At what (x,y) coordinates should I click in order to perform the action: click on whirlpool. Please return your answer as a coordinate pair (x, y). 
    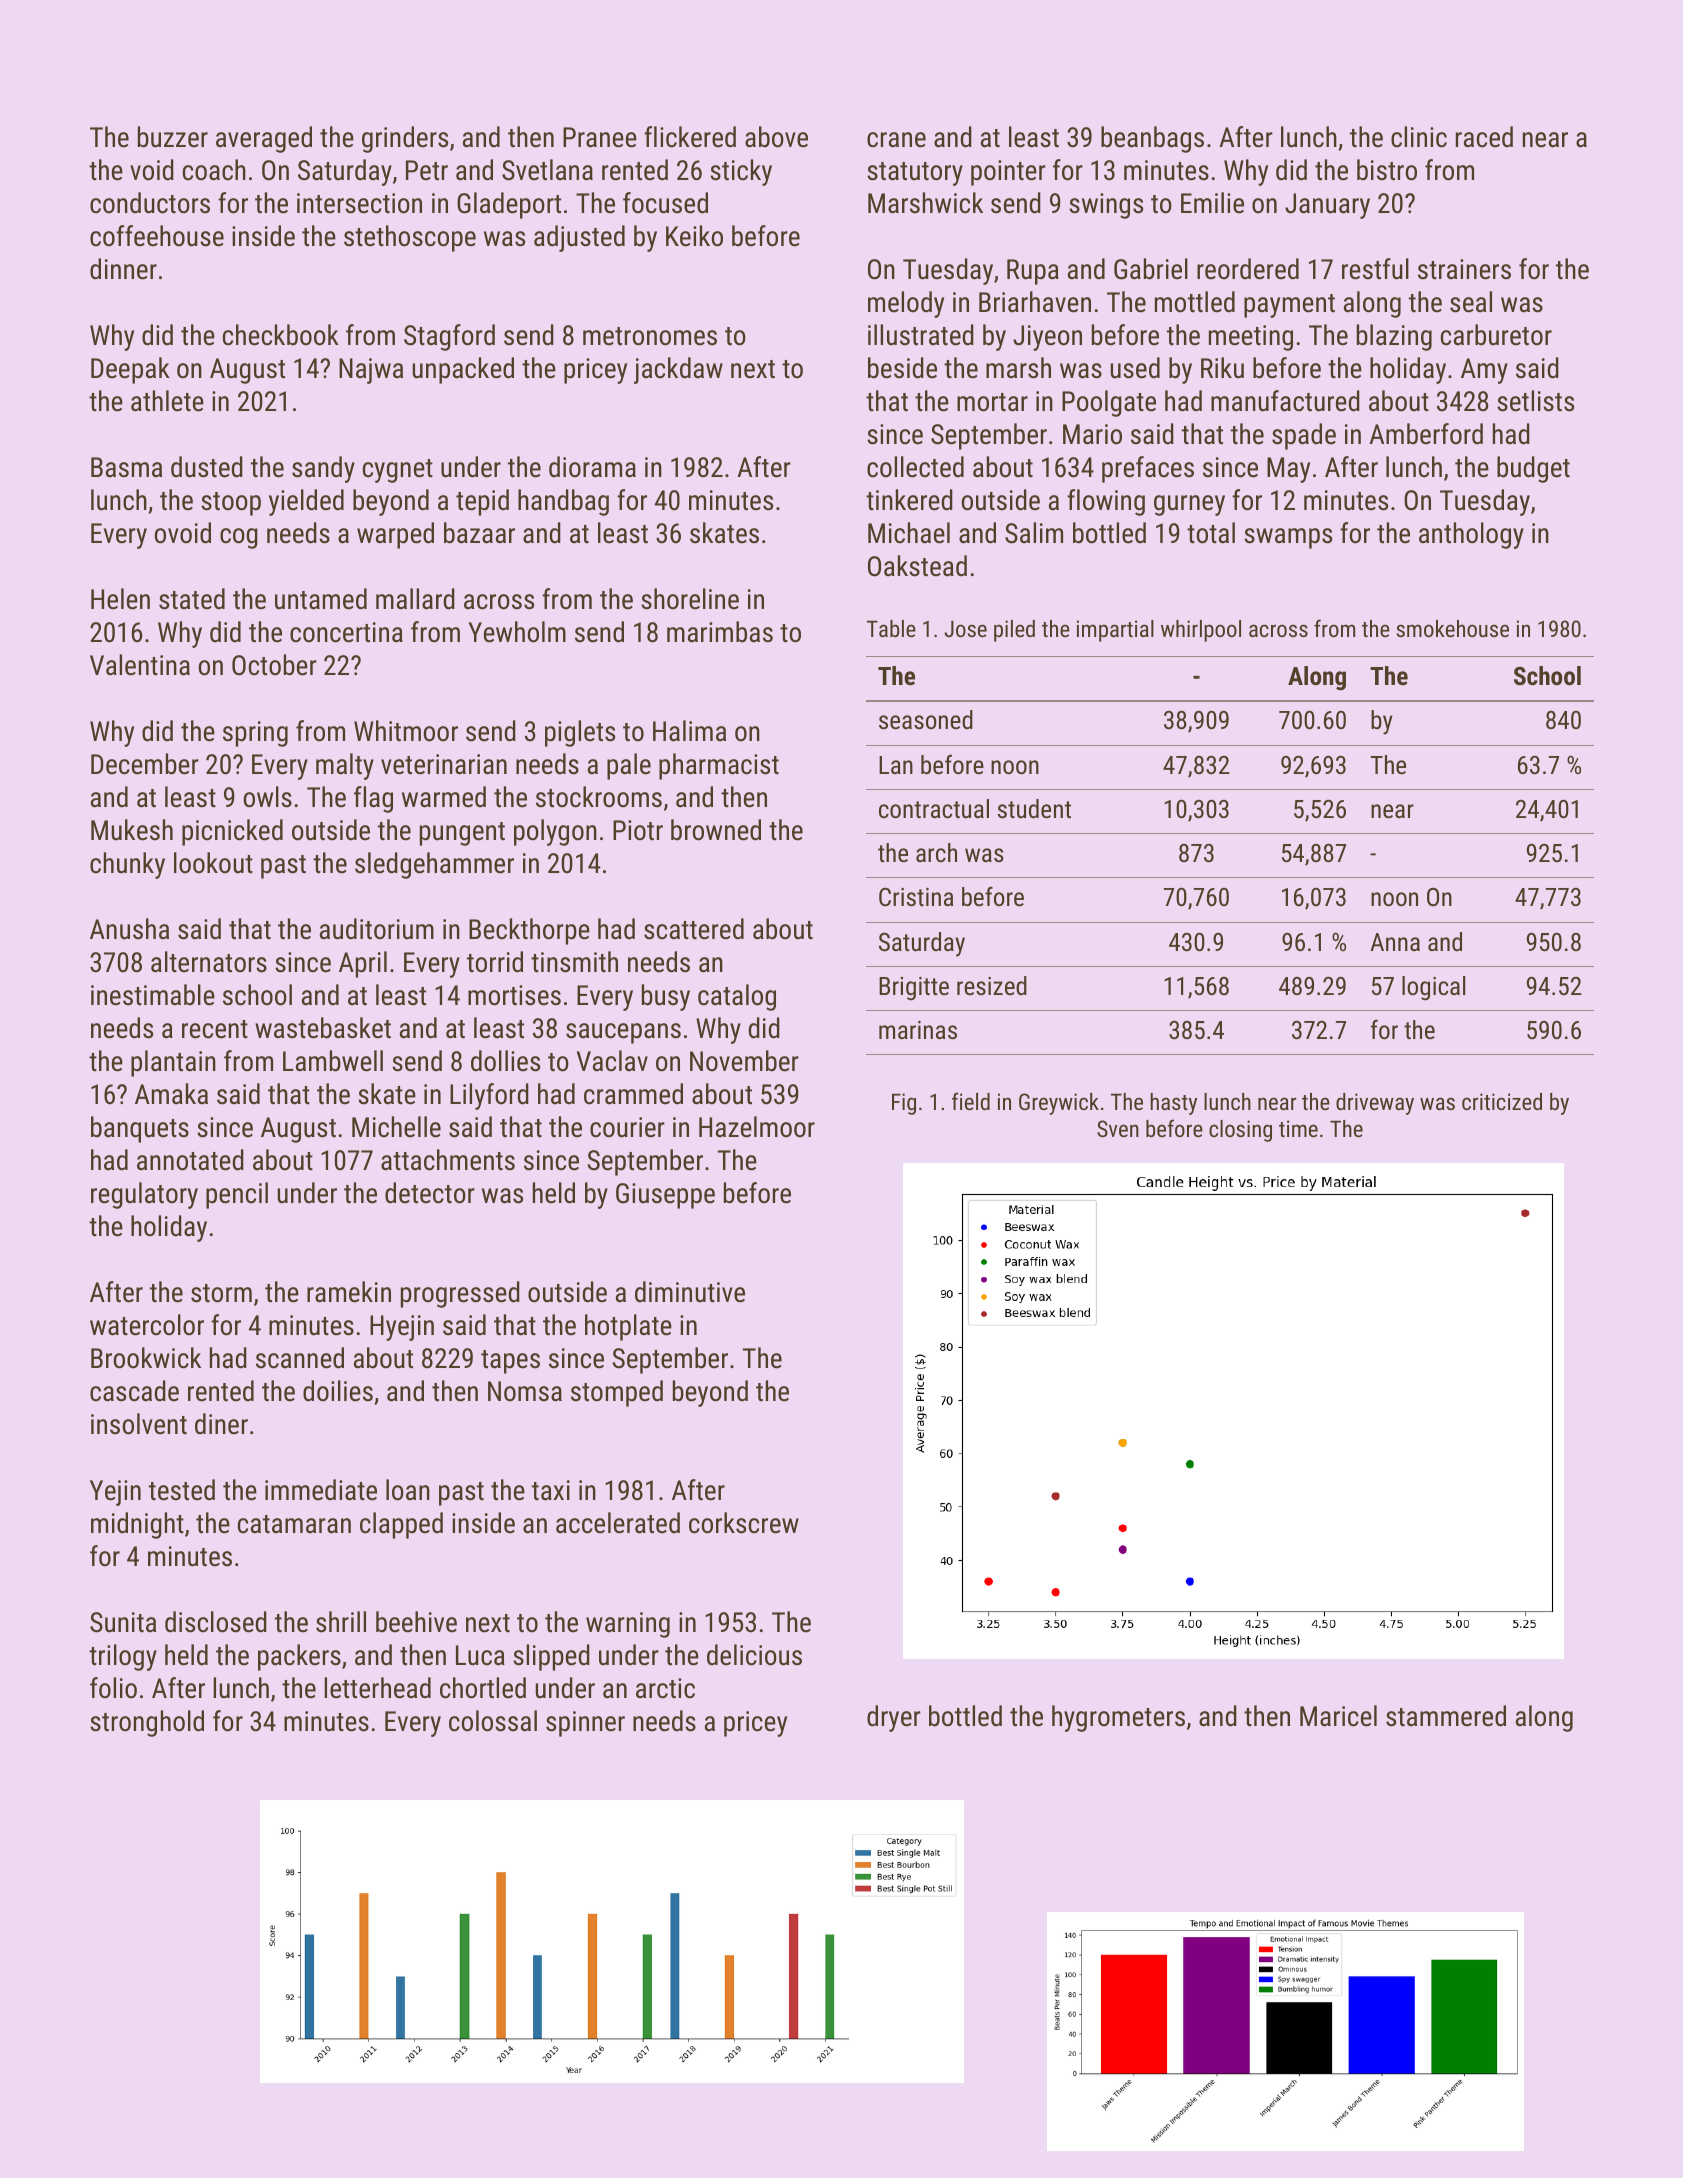
    Looking at the image, I should click on (1201, 631).
